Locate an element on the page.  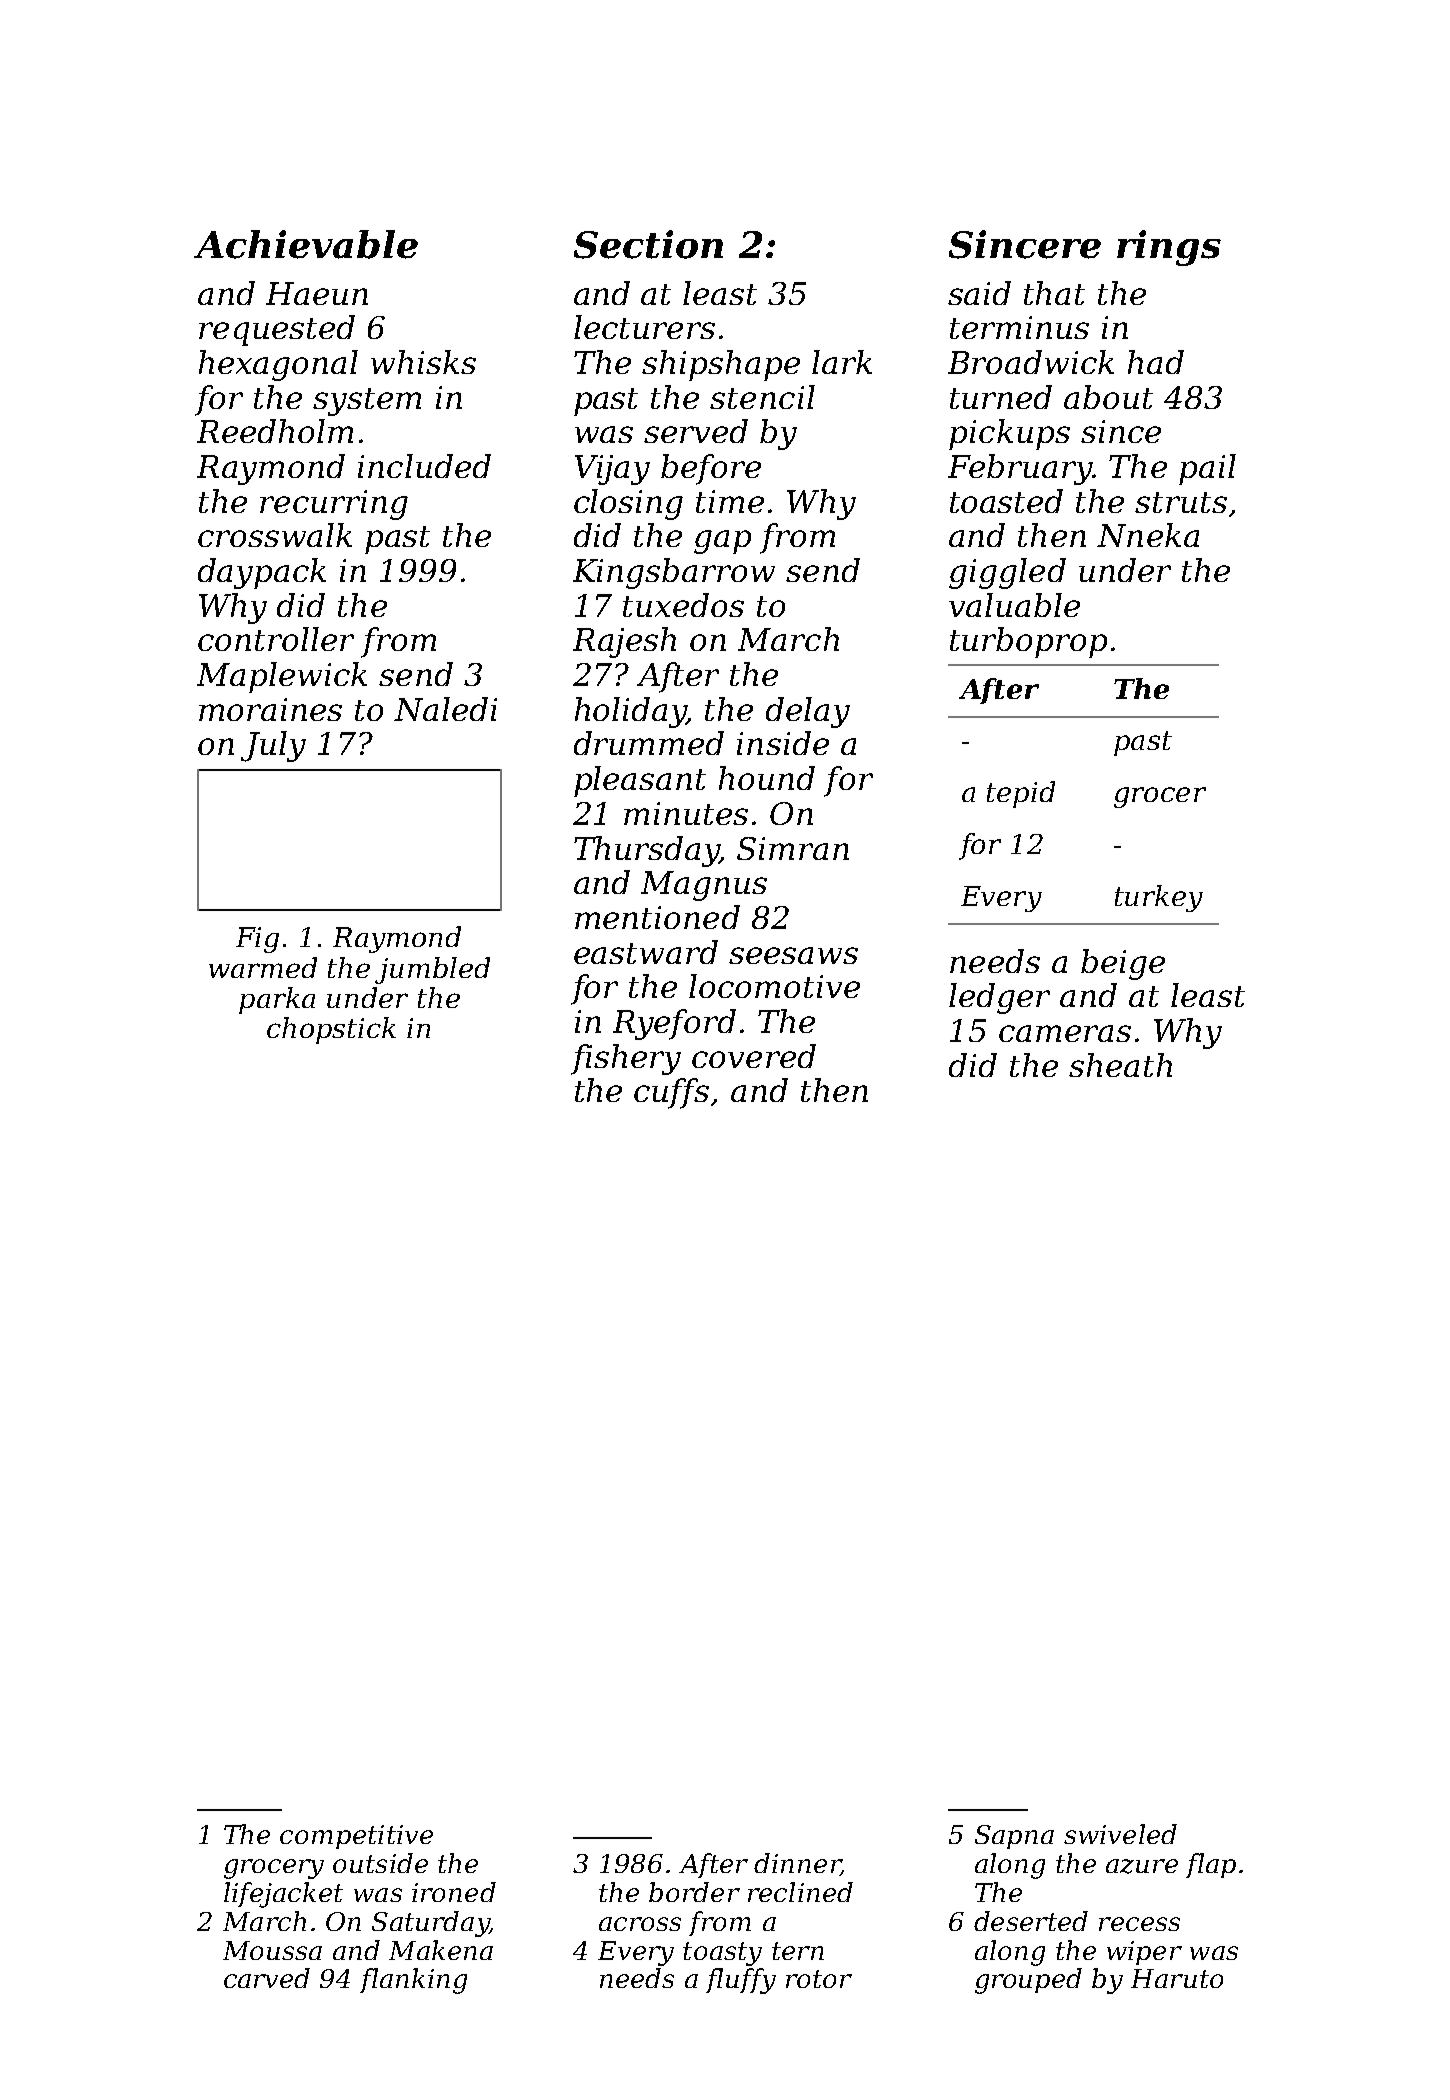
lark is located at coordinates (842, 362).
